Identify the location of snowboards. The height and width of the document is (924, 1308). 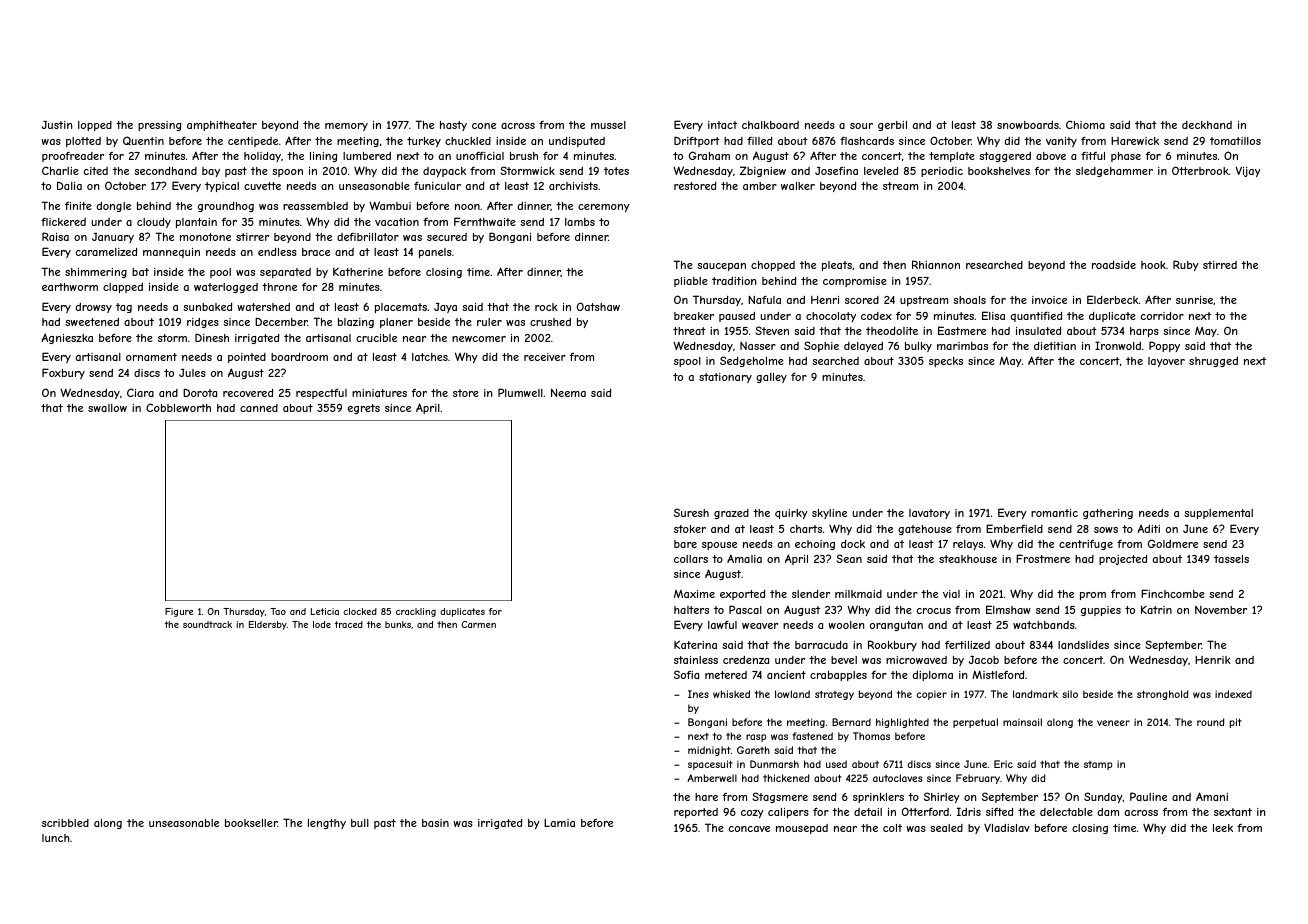
(1028, 125).
